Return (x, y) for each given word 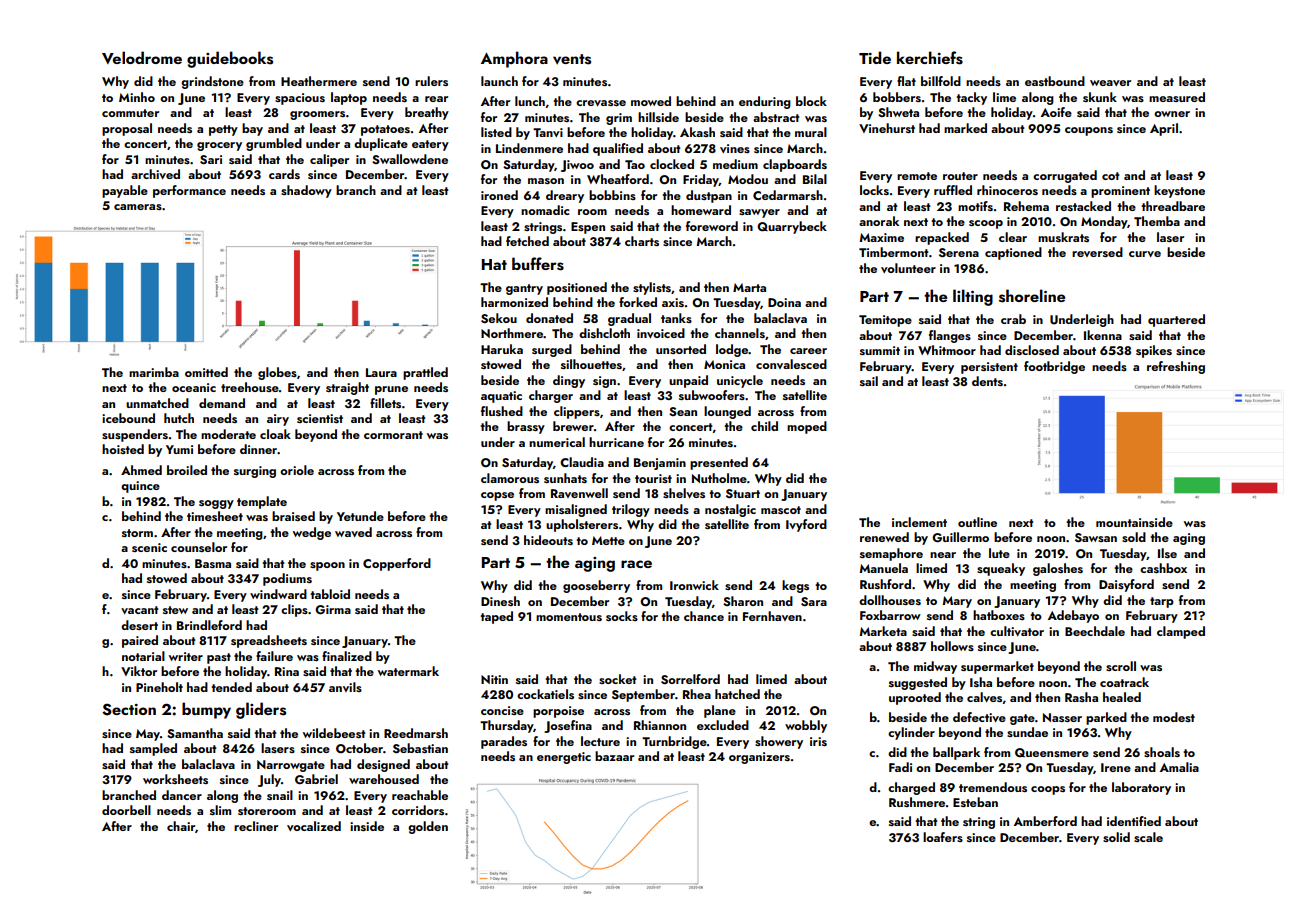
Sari (211, 160)
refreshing (1176, 367)
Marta (749, 287)
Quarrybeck (792, 227)
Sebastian (420, 748)
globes (277, 373)
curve (1145, 254)
